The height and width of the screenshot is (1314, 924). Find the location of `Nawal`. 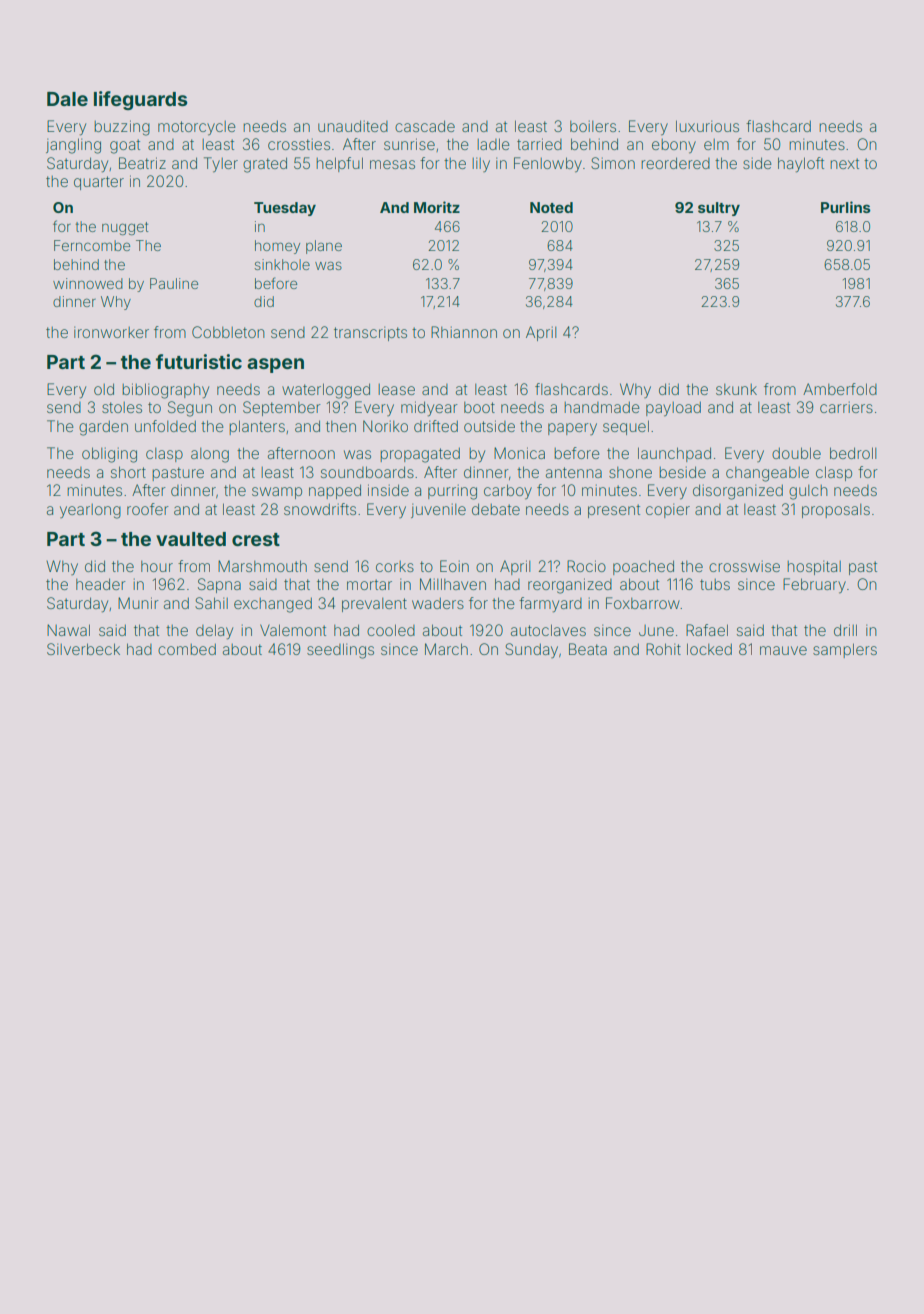

Nawal is located at coordinates (68, 630).
